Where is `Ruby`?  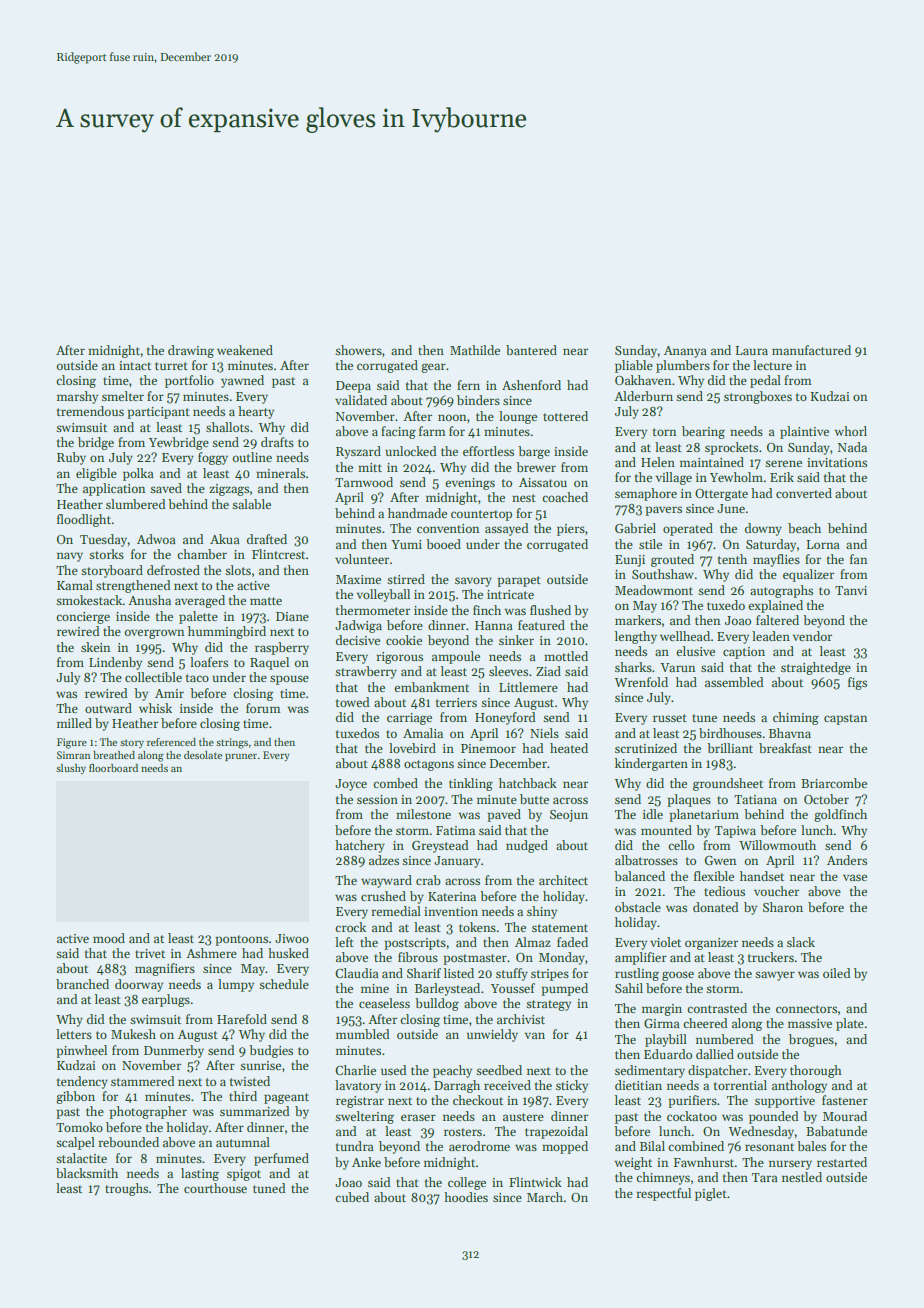
Ruby is located at coordinates (71, 458).
